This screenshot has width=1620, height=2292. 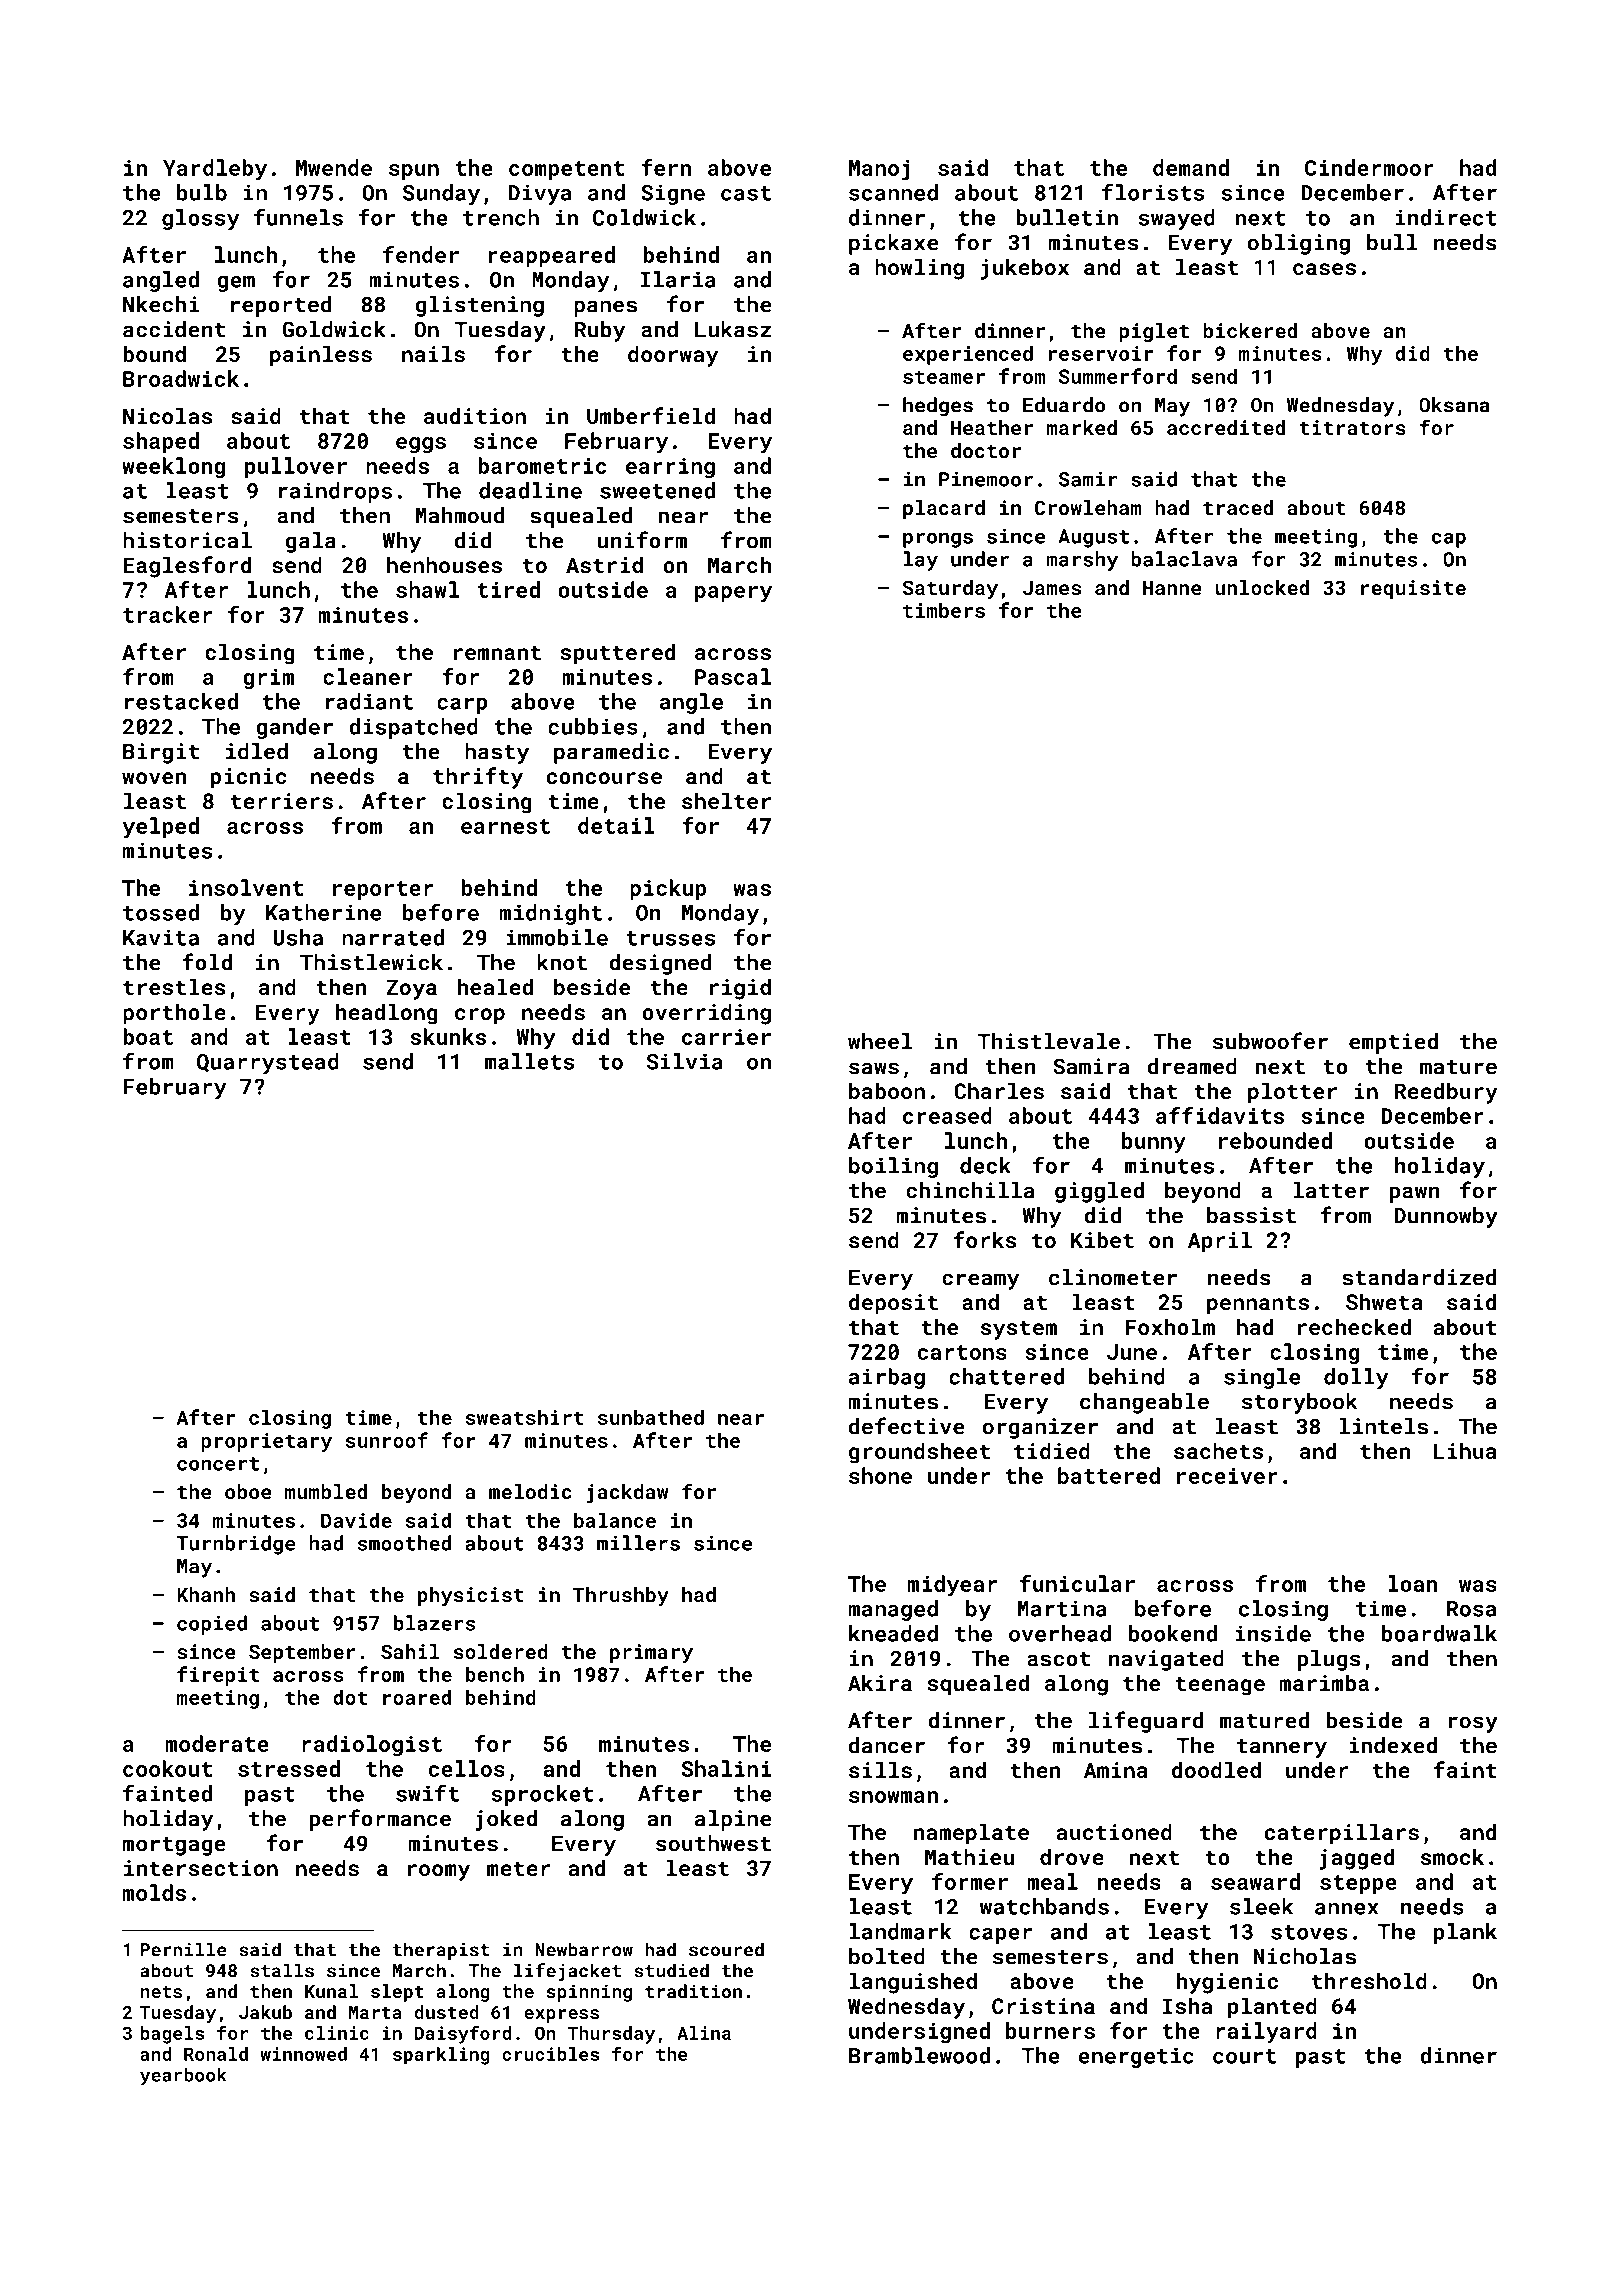 I want to click on spun, so click(x=414, y=172).
